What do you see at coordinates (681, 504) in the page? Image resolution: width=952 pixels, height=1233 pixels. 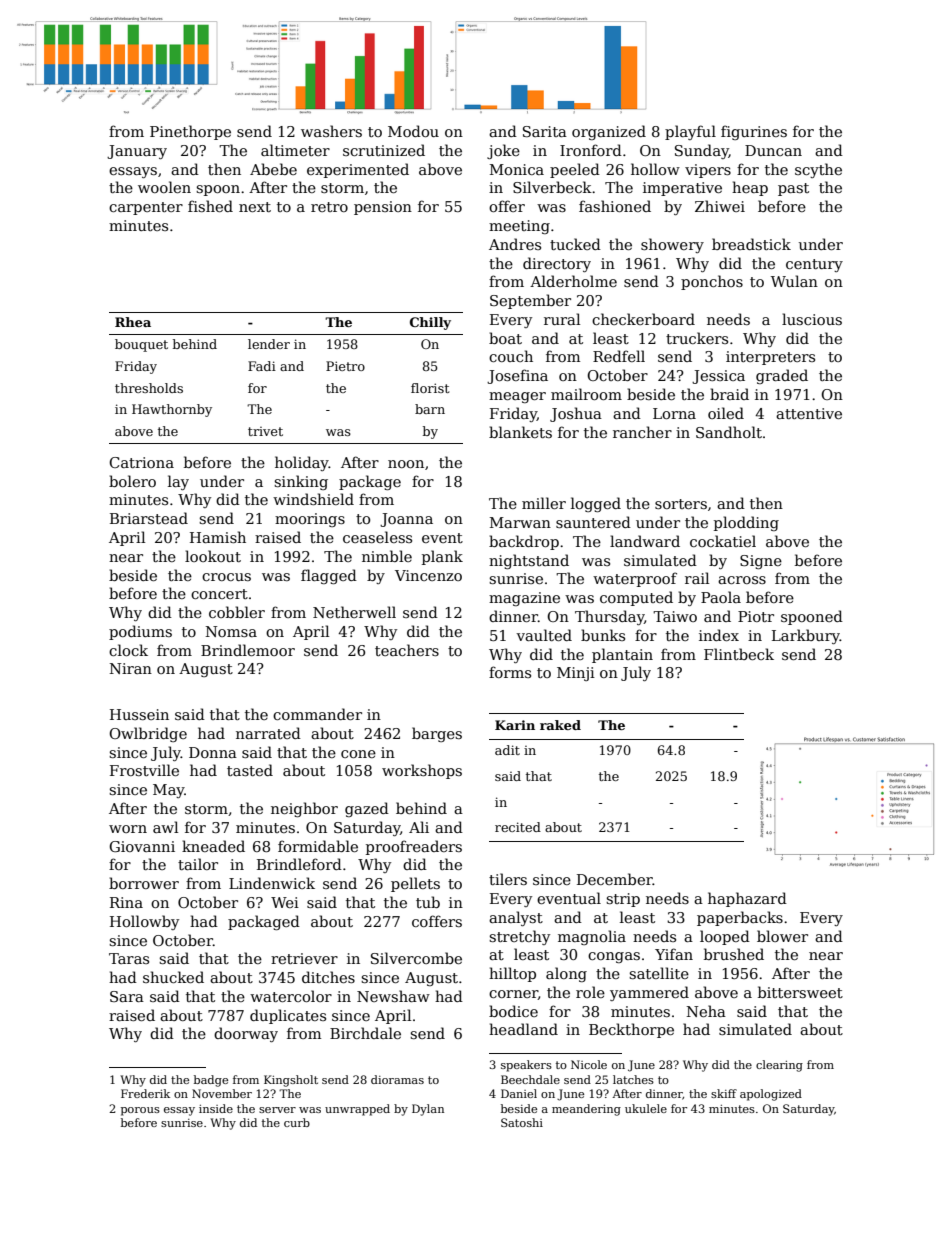 I see `sorters` at bounding box center [681, 504].
